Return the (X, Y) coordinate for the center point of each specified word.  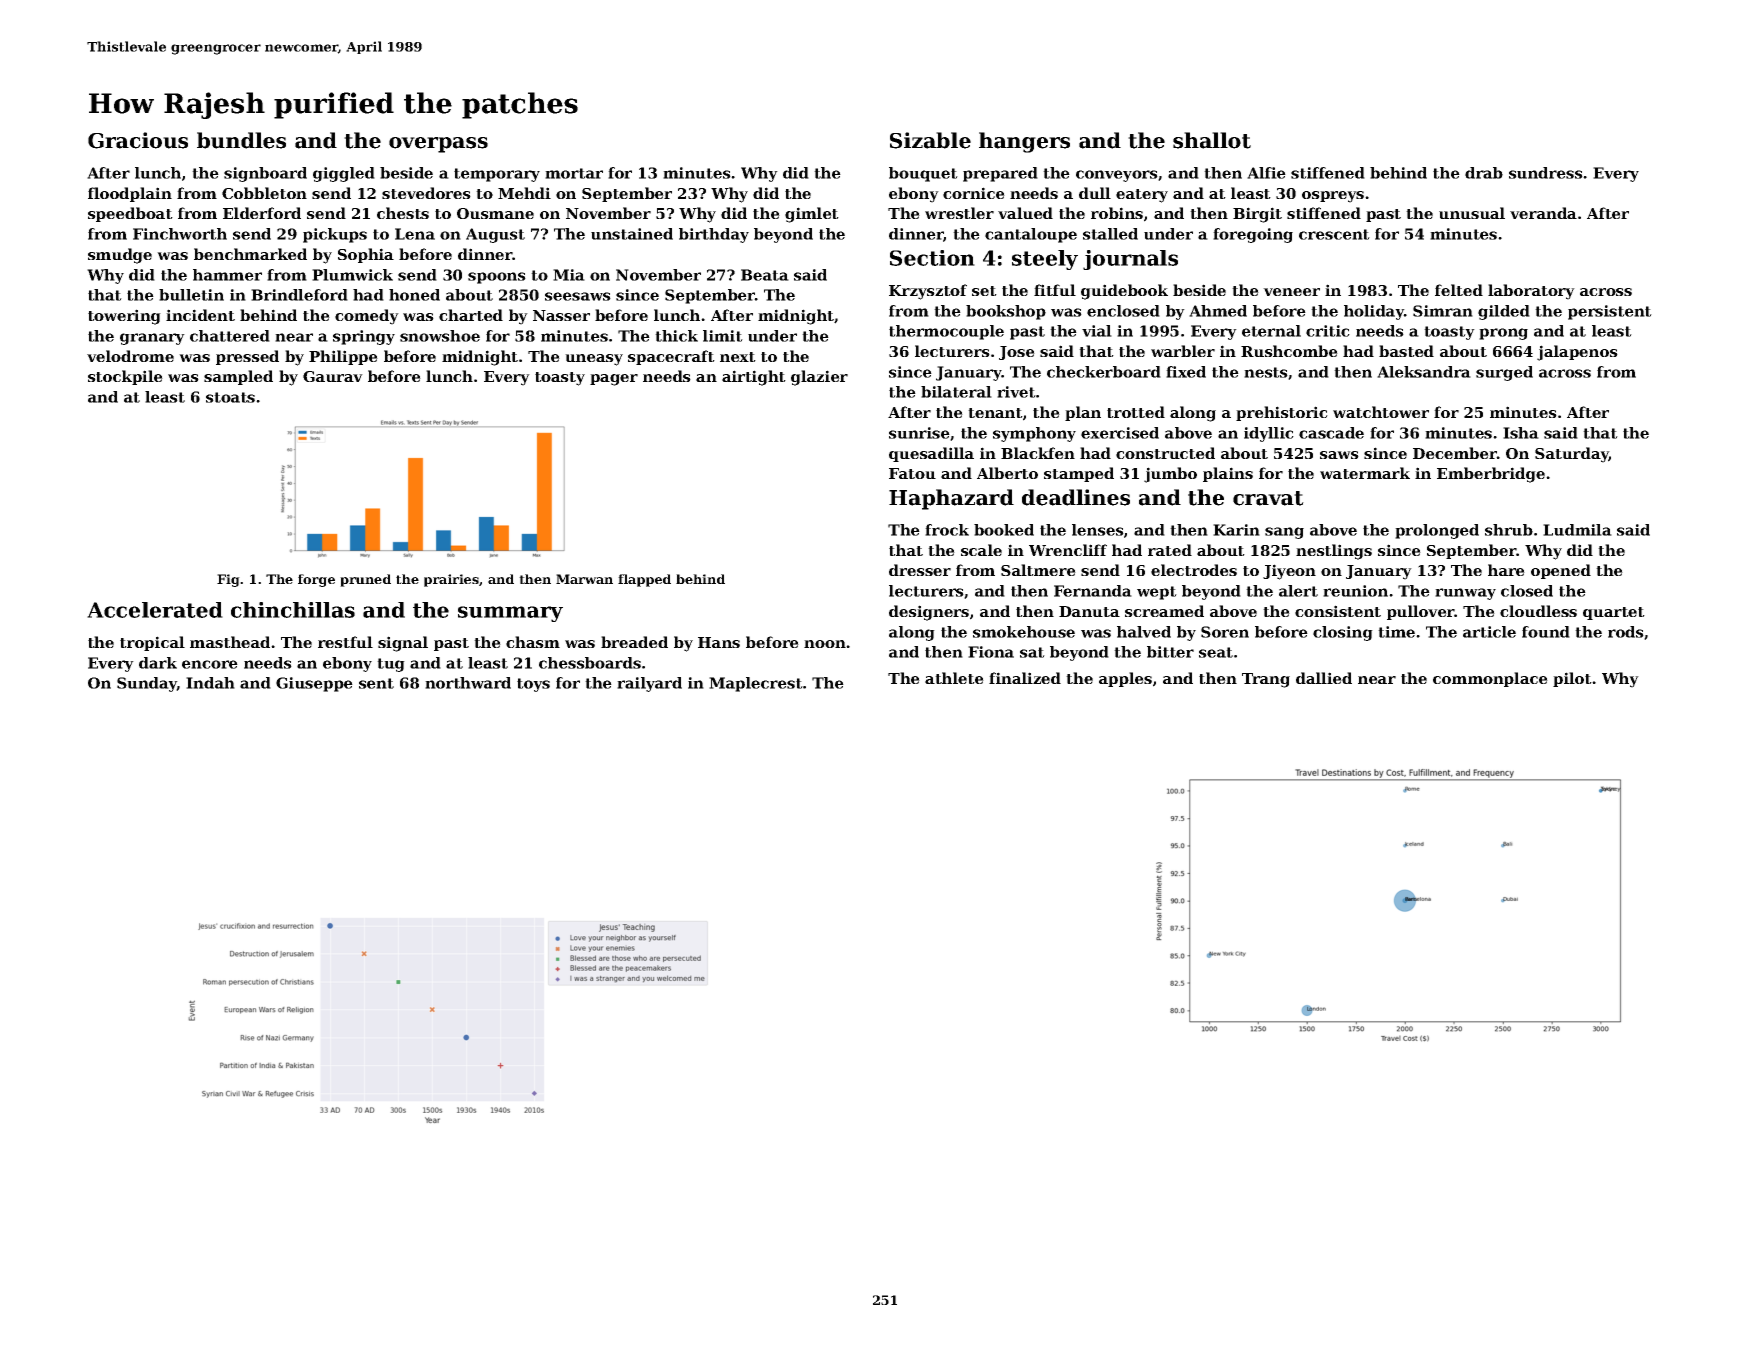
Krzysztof (928, 292)
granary (152, 339)
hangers (1024, 142)
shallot (1212, 140)
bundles (241, 140)
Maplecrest (756, 684)
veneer (1291, 292)
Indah (210, 683)
